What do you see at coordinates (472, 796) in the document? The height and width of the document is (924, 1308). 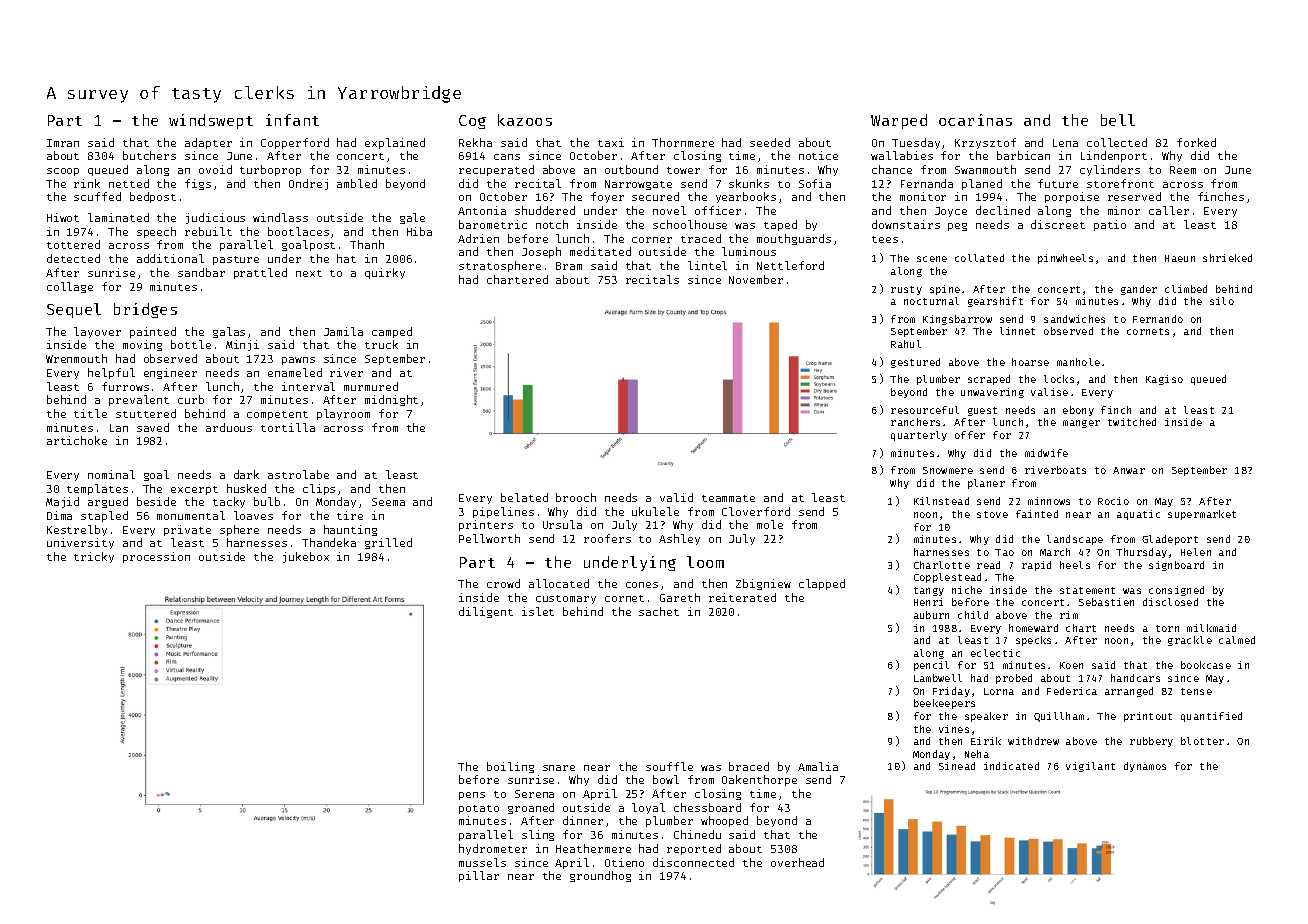 I see `pens` at bounding box center [472, 796].
